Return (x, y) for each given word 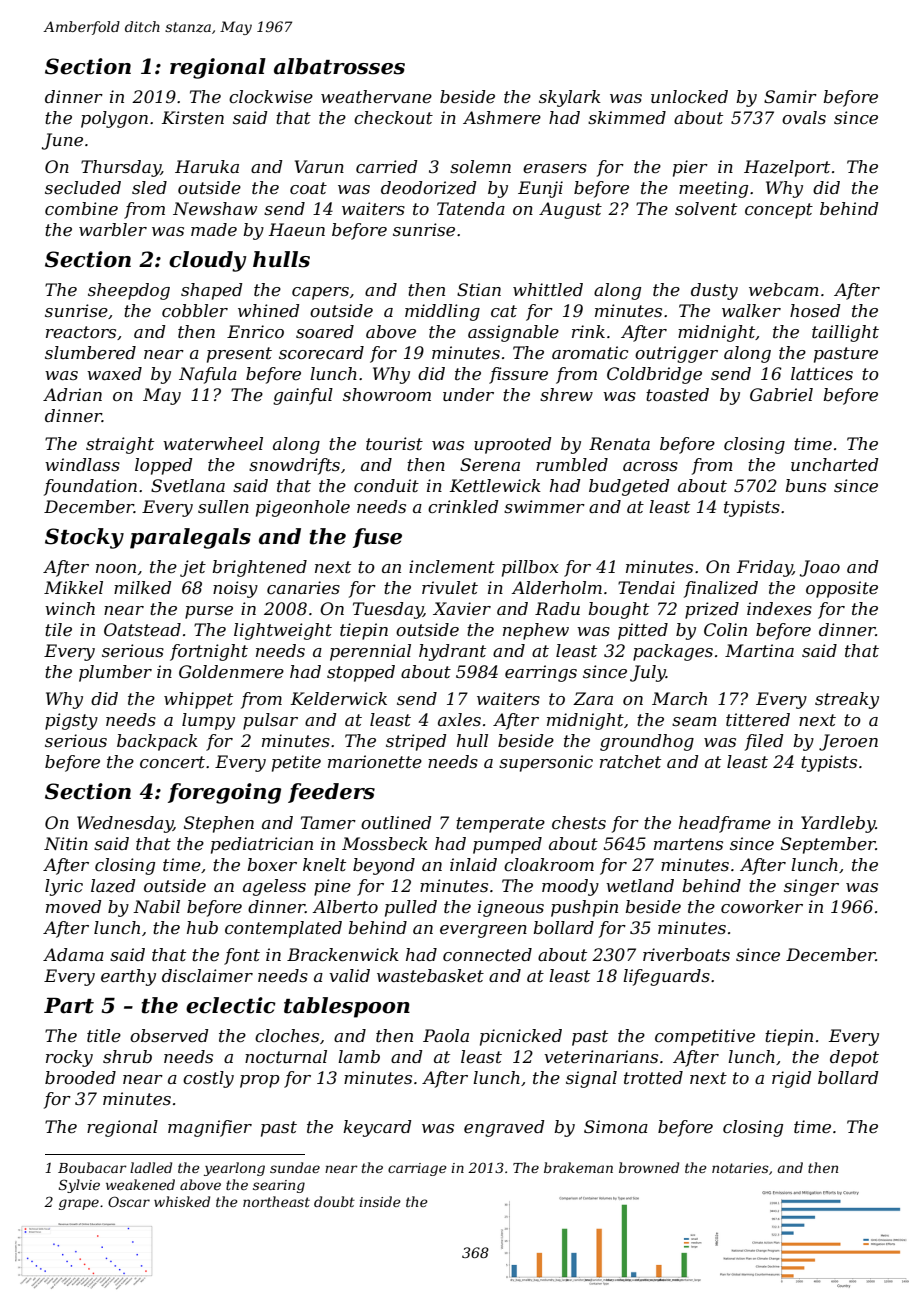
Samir (790, 96)
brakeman (578, 1167)
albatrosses (339, 66)
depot (854, 1058)
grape (79, 1204)
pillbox (530, 568)
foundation (90, 487)
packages (673, 652)
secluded (83, 187)
